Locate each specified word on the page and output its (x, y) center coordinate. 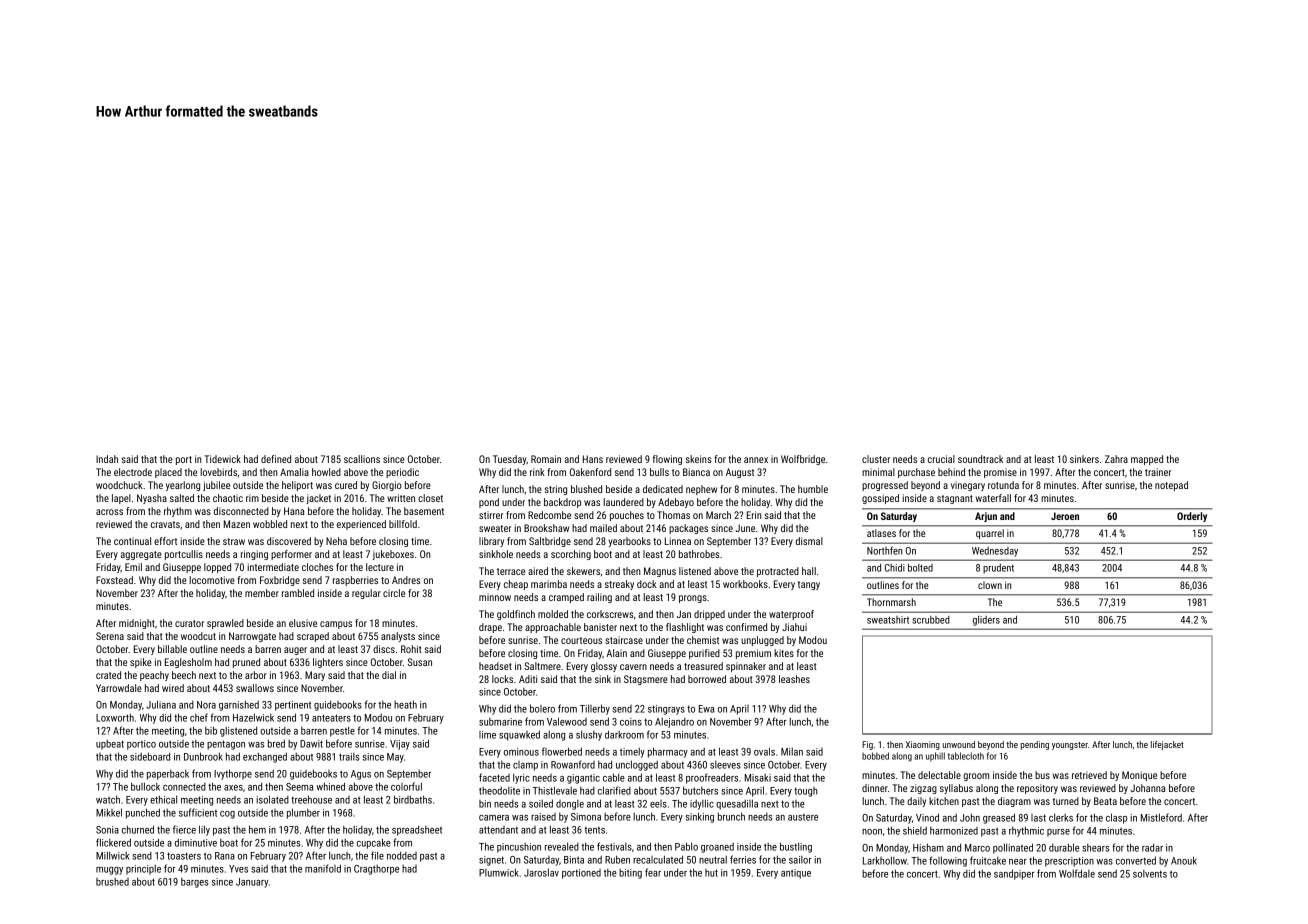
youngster (1070, 746)
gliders (986, 621)
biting (630, 874)
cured (346, 485)
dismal (809, 541)
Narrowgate (252, 637)
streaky (619, 585)
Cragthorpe (376, 870)
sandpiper (1014, 874)
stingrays (666, 710)
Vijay (400, 745)
